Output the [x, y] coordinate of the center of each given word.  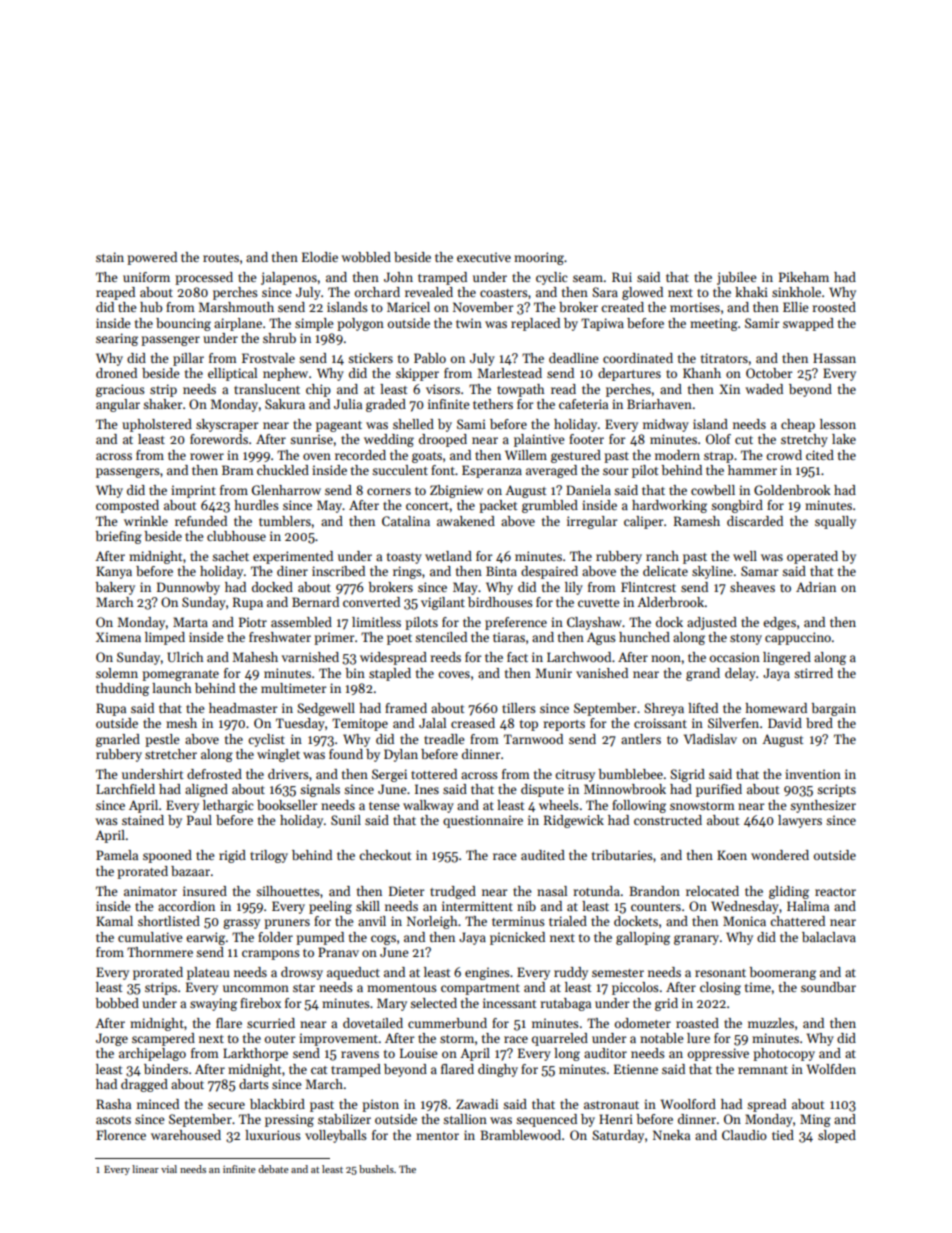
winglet [278, 755]
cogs [383, 940]
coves [454, 674]
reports [564, 725]
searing [117, 339]
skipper [417, 374]
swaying [213, 1004]
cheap [798, 425]
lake [844, 439]
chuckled [283, 470]
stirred [813, 673]
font [443, 470]
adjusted [712, 623]
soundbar [828, 987]
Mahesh [255, 657]
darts [254, 1084]
